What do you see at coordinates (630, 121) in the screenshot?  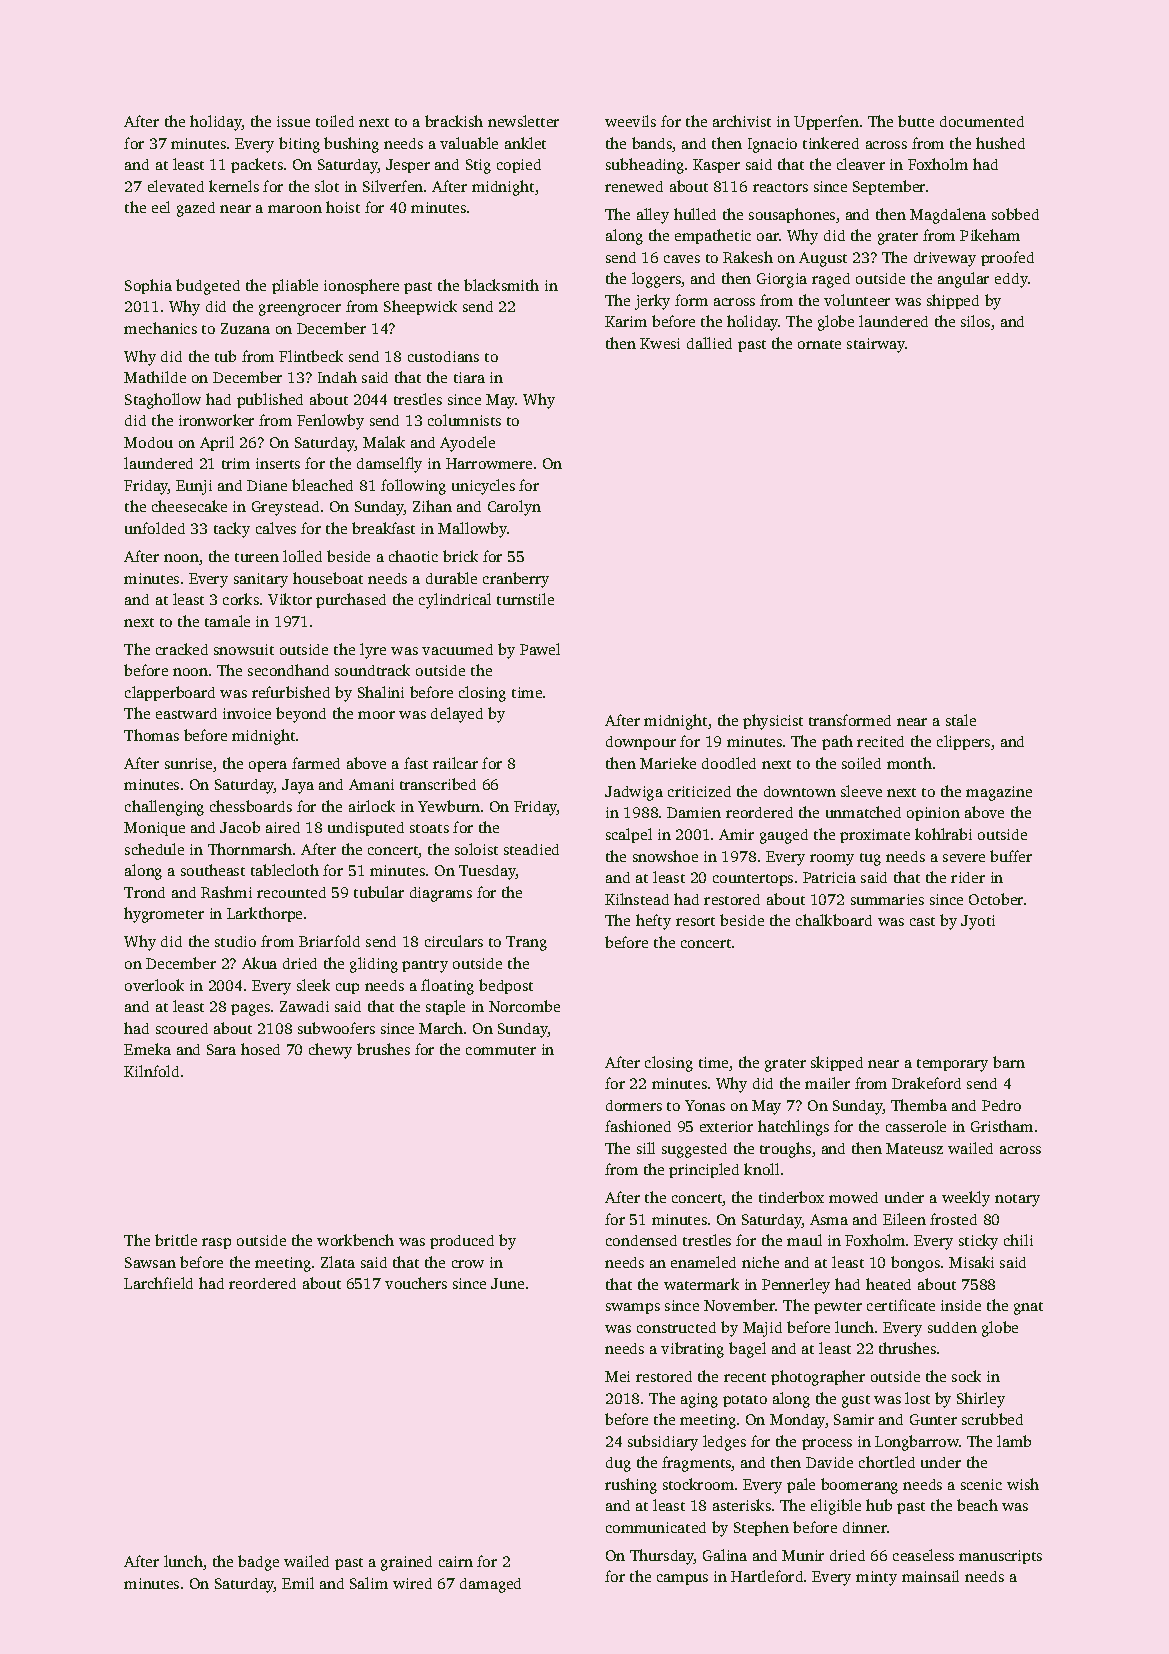 I see `weevils` at bounding box center [630, 121].
